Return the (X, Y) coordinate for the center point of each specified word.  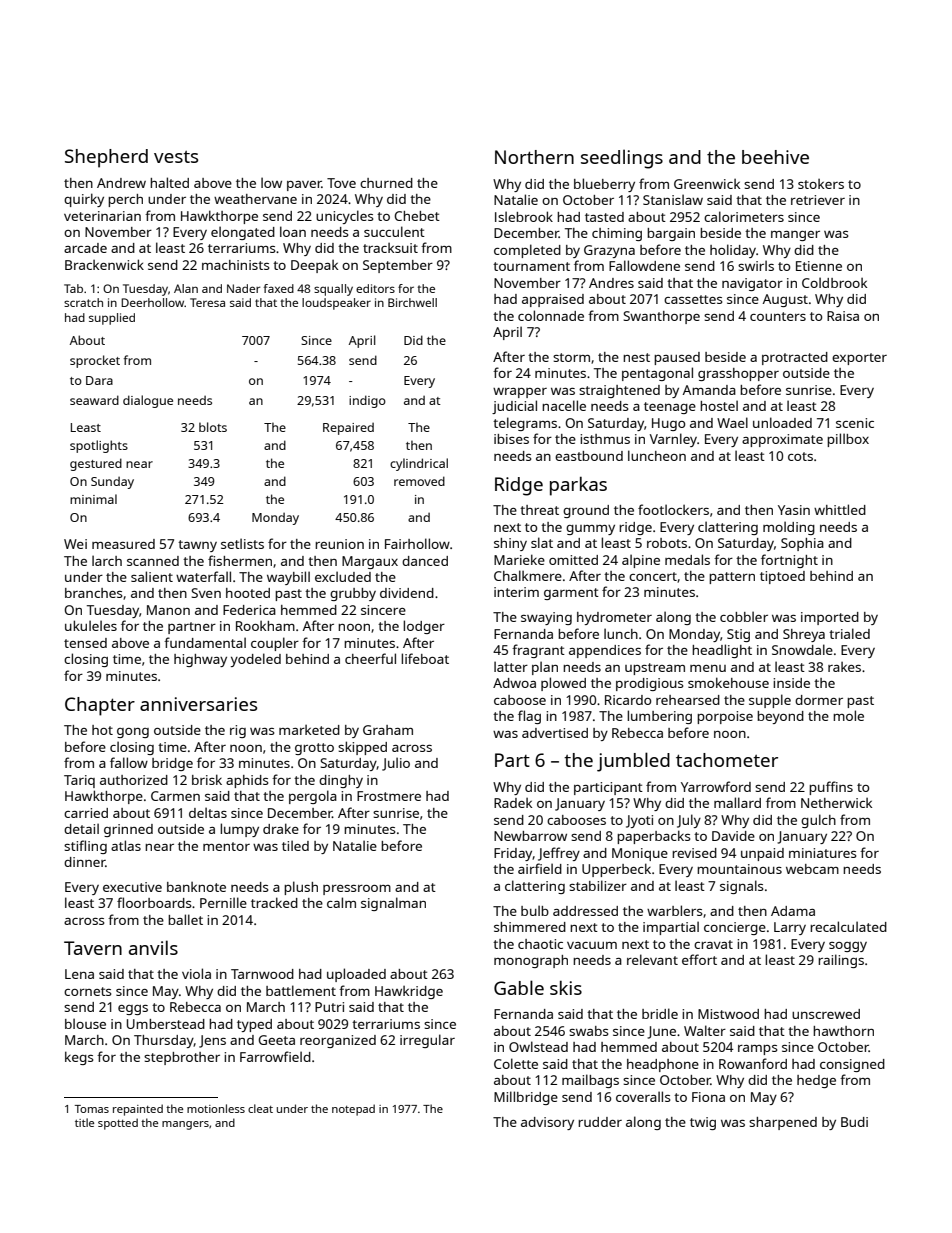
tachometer (727, 760)
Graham (388, 730)
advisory (547, 1123)
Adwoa (514, 683)
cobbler (744, 616)
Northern (534, 157)
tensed (85, 643)
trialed (849, 633)
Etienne (819, 266)
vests (176, 157)
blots (213, 427)
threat (539, 510)
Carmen (175, 796)
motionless (216, 1108)
